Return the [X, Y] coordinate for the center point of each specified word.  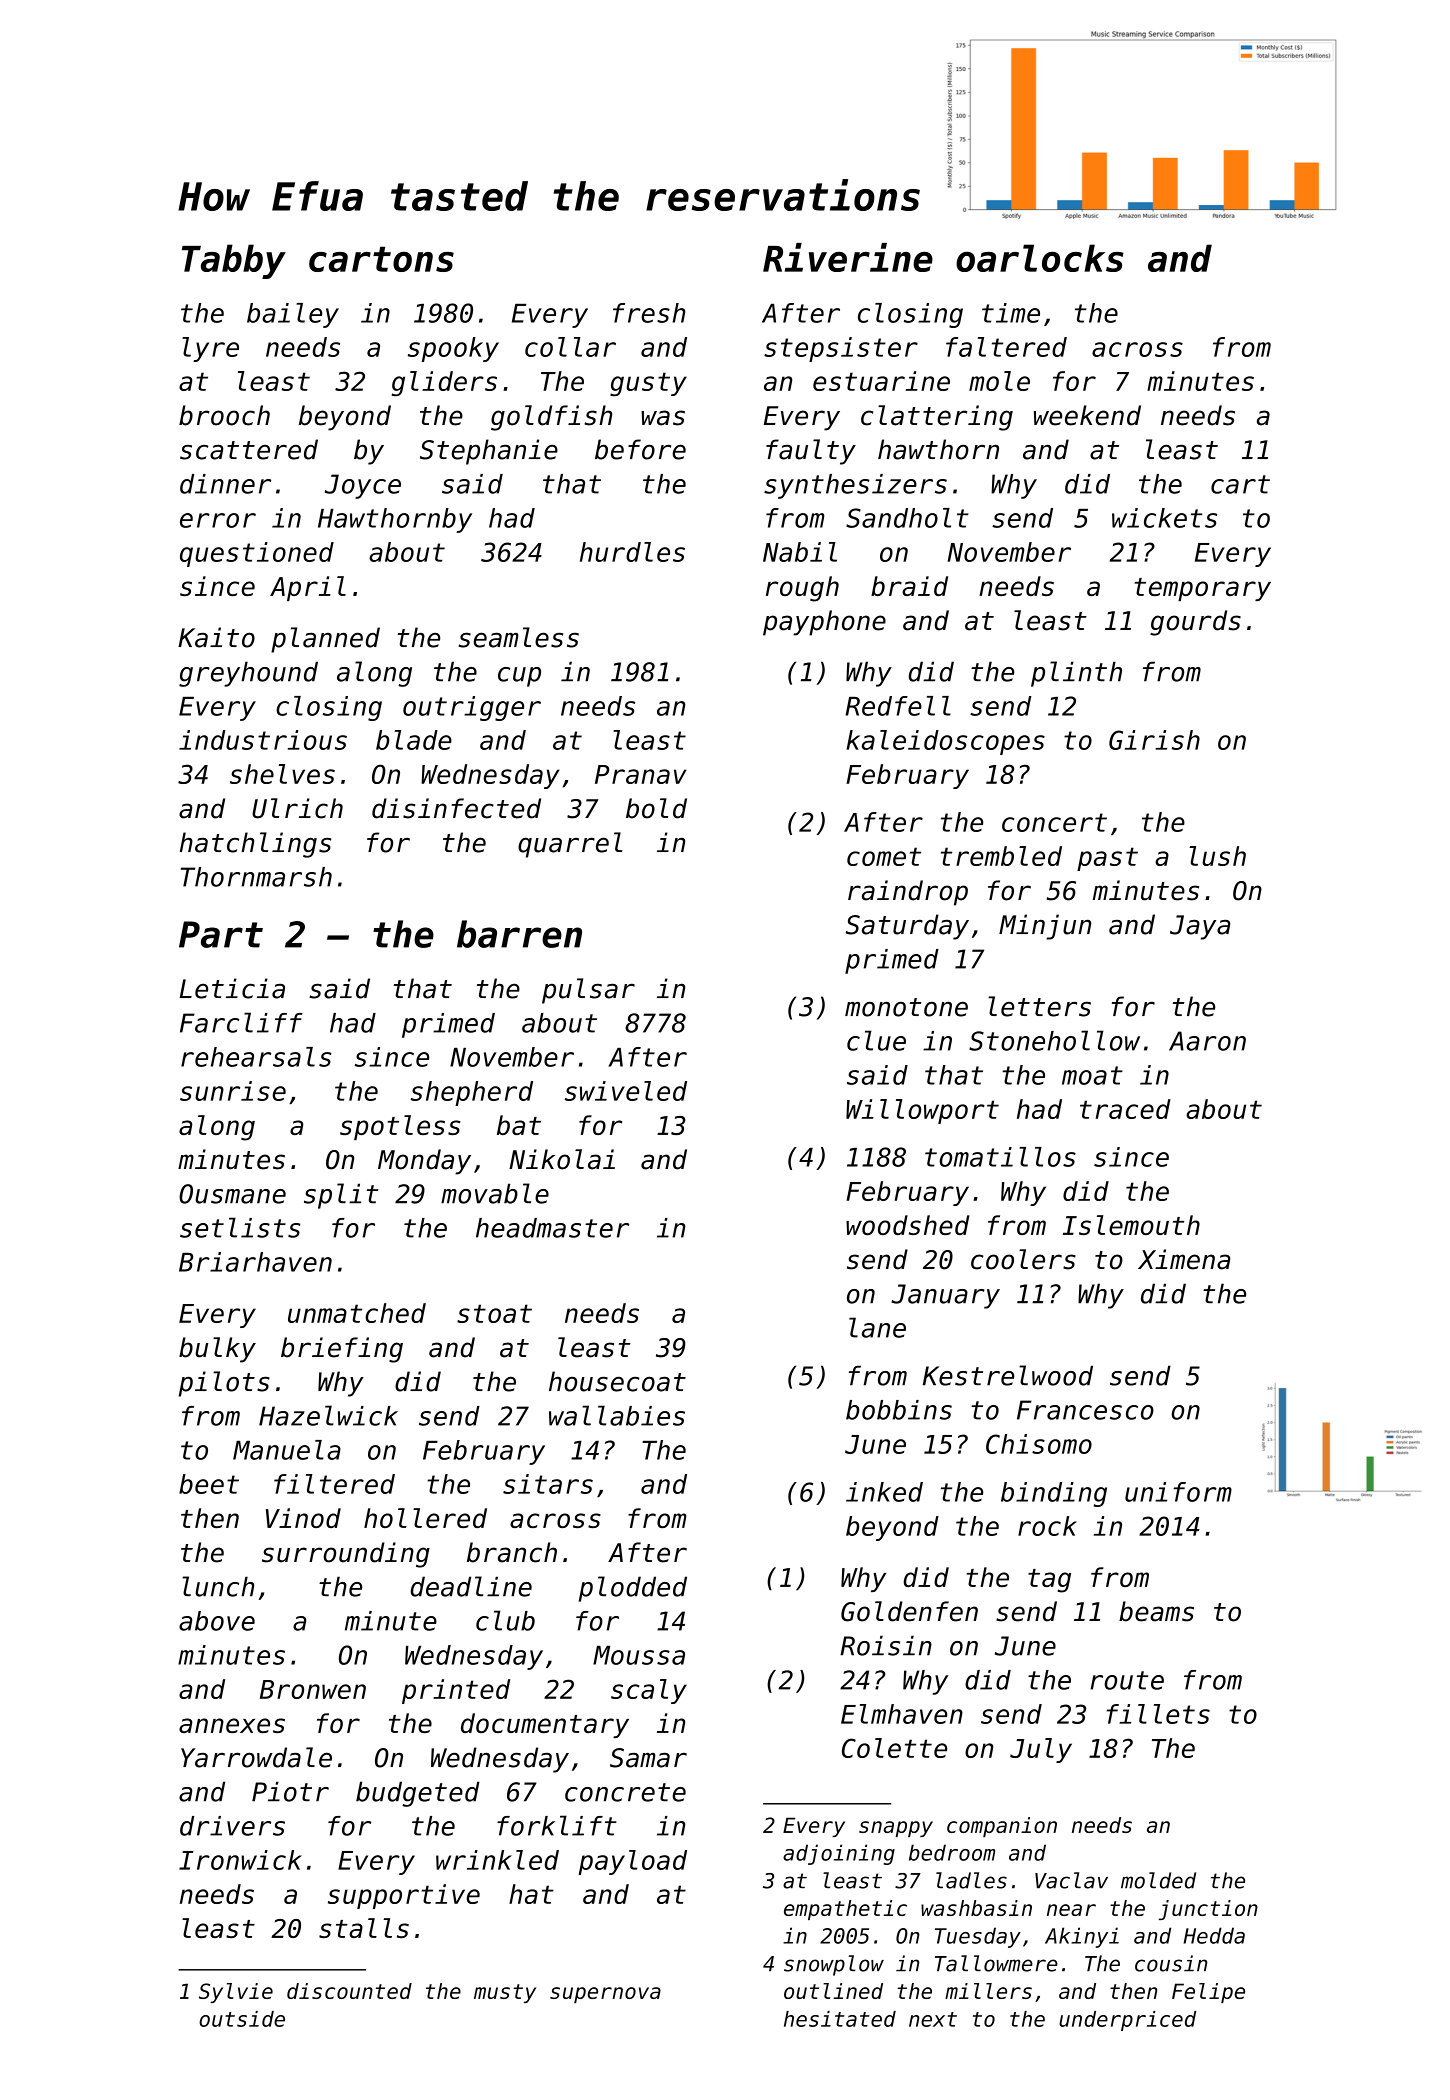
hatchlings [255, 845]
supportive [404, 1896]
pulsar [588, 991]
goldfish [551, 418]
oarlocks [1040, 258]
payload [632, 1862]
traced [1125, 1109]
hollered [425, 1518]
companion [1002, 1827]
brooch [224, 415]
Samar [648, 1758]
